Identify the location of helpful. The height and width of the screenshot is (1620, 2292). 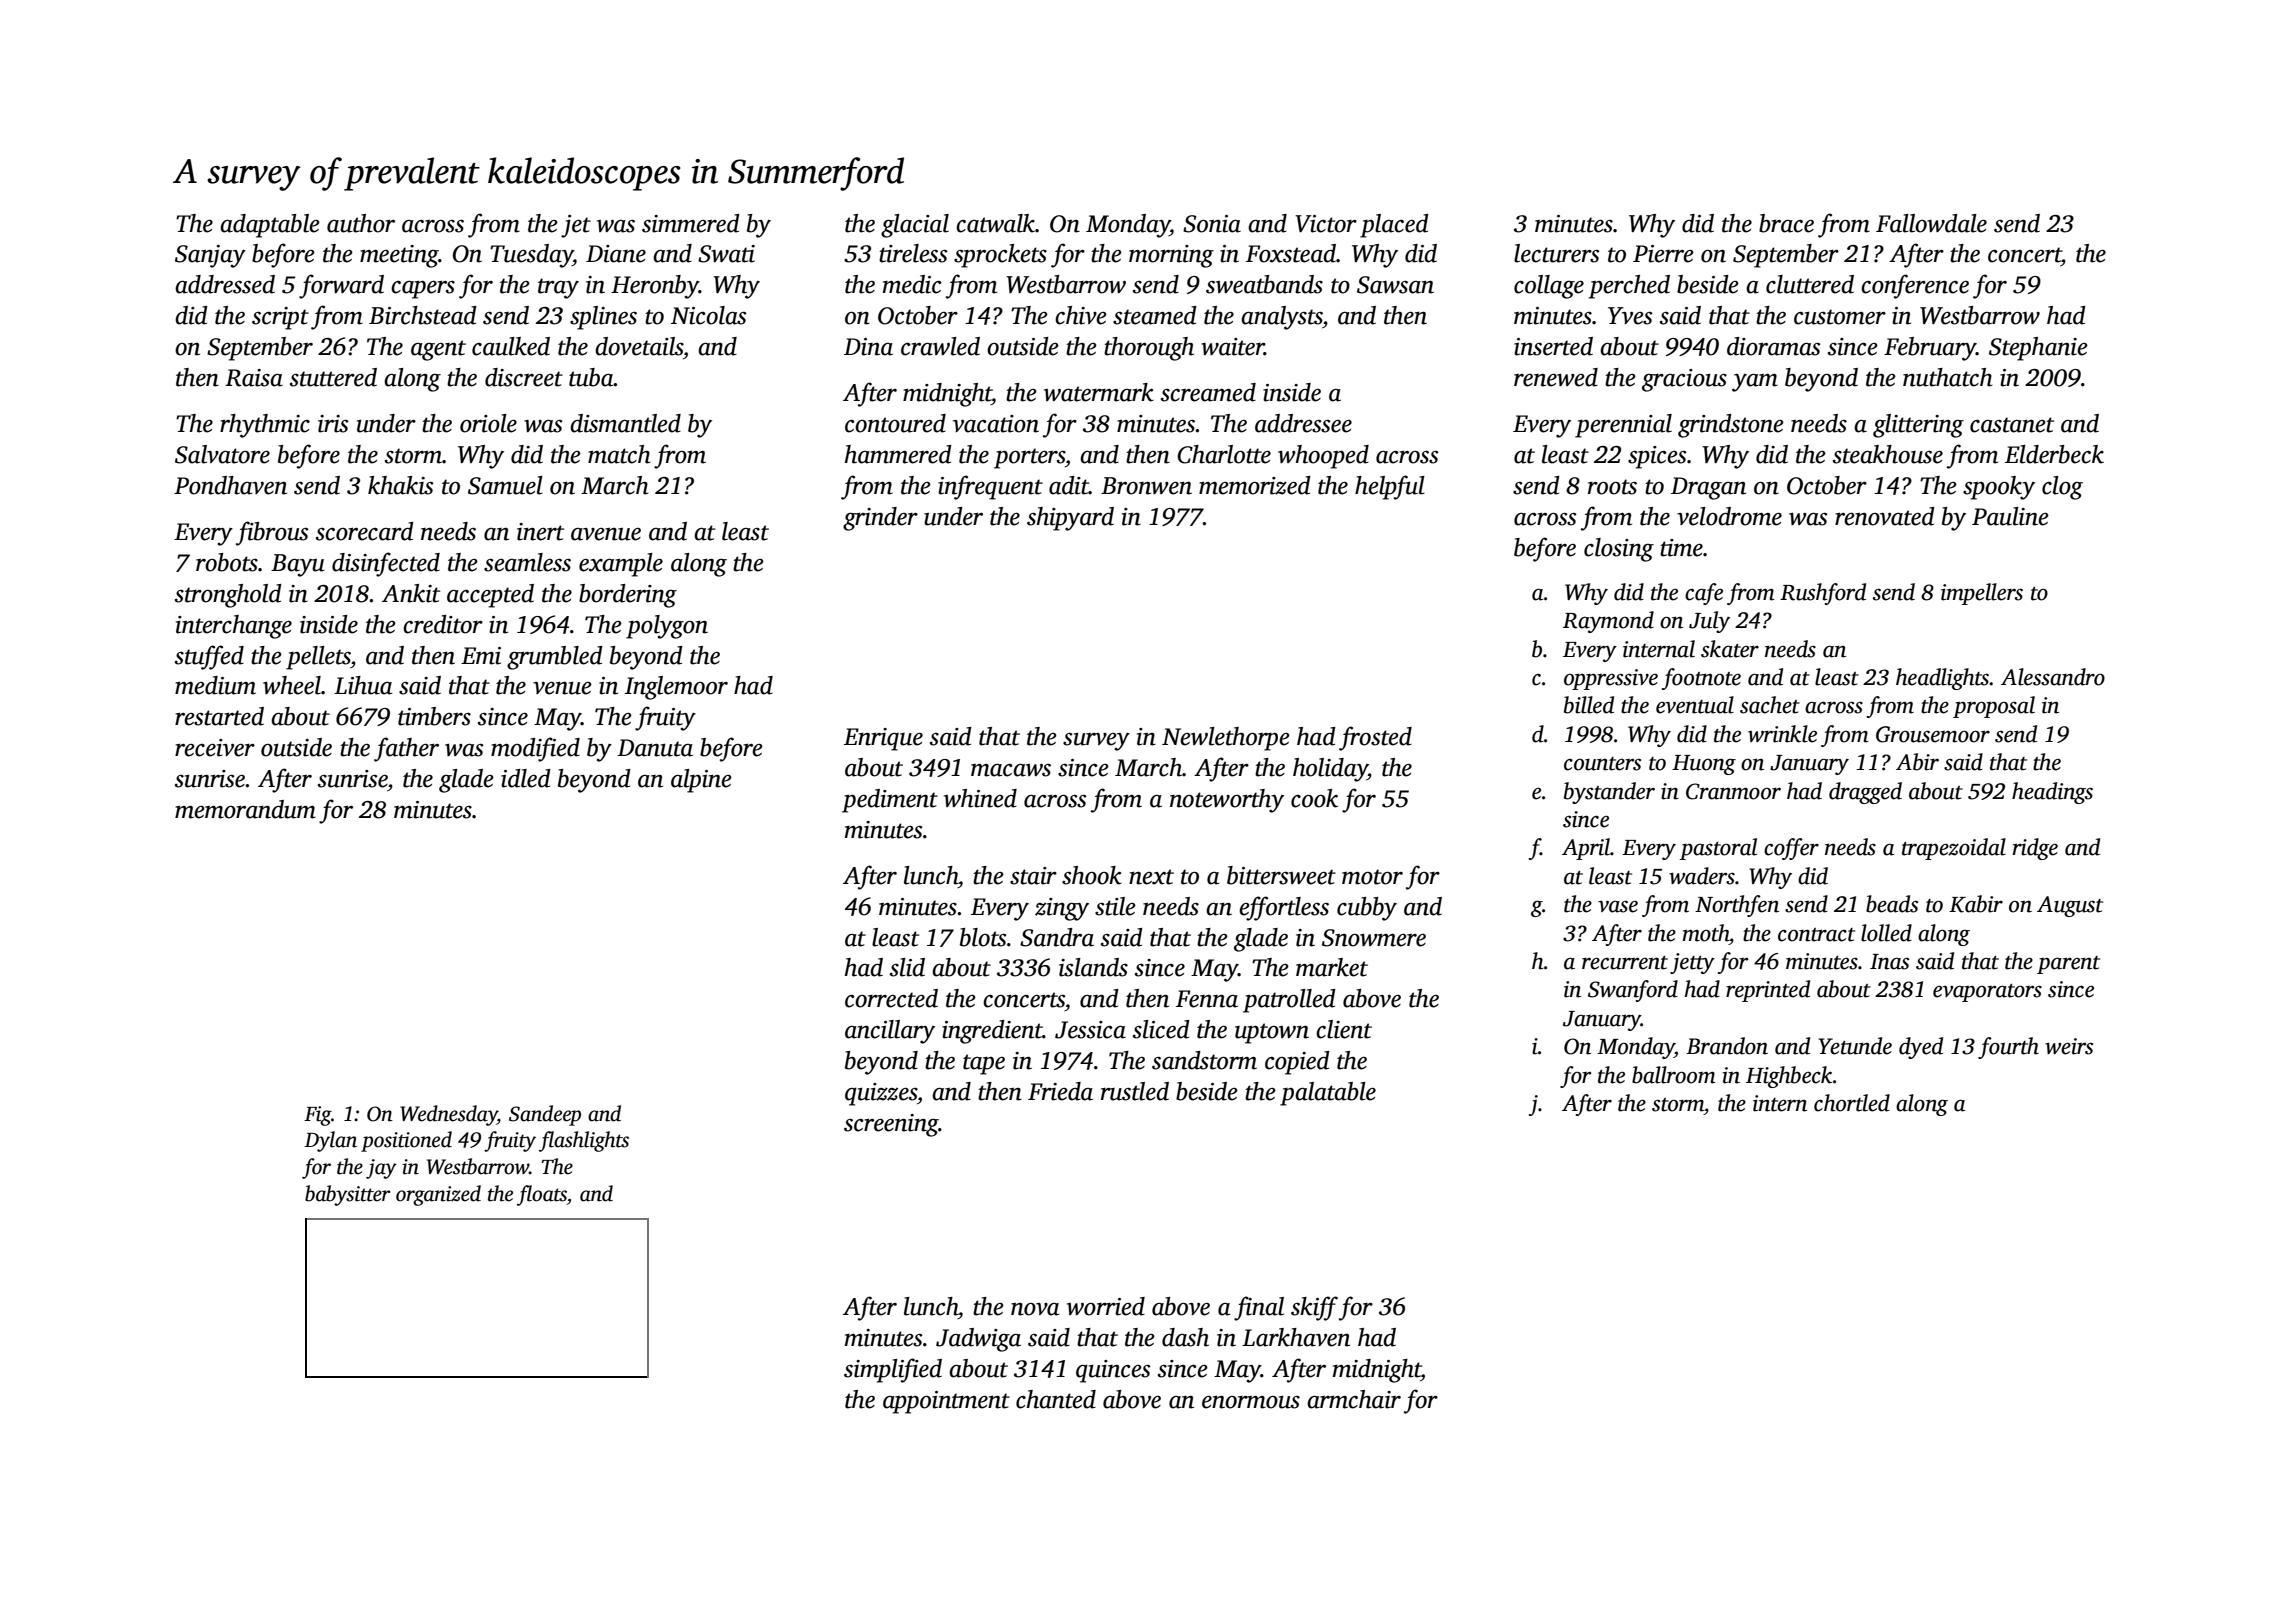
(1390, 487).
